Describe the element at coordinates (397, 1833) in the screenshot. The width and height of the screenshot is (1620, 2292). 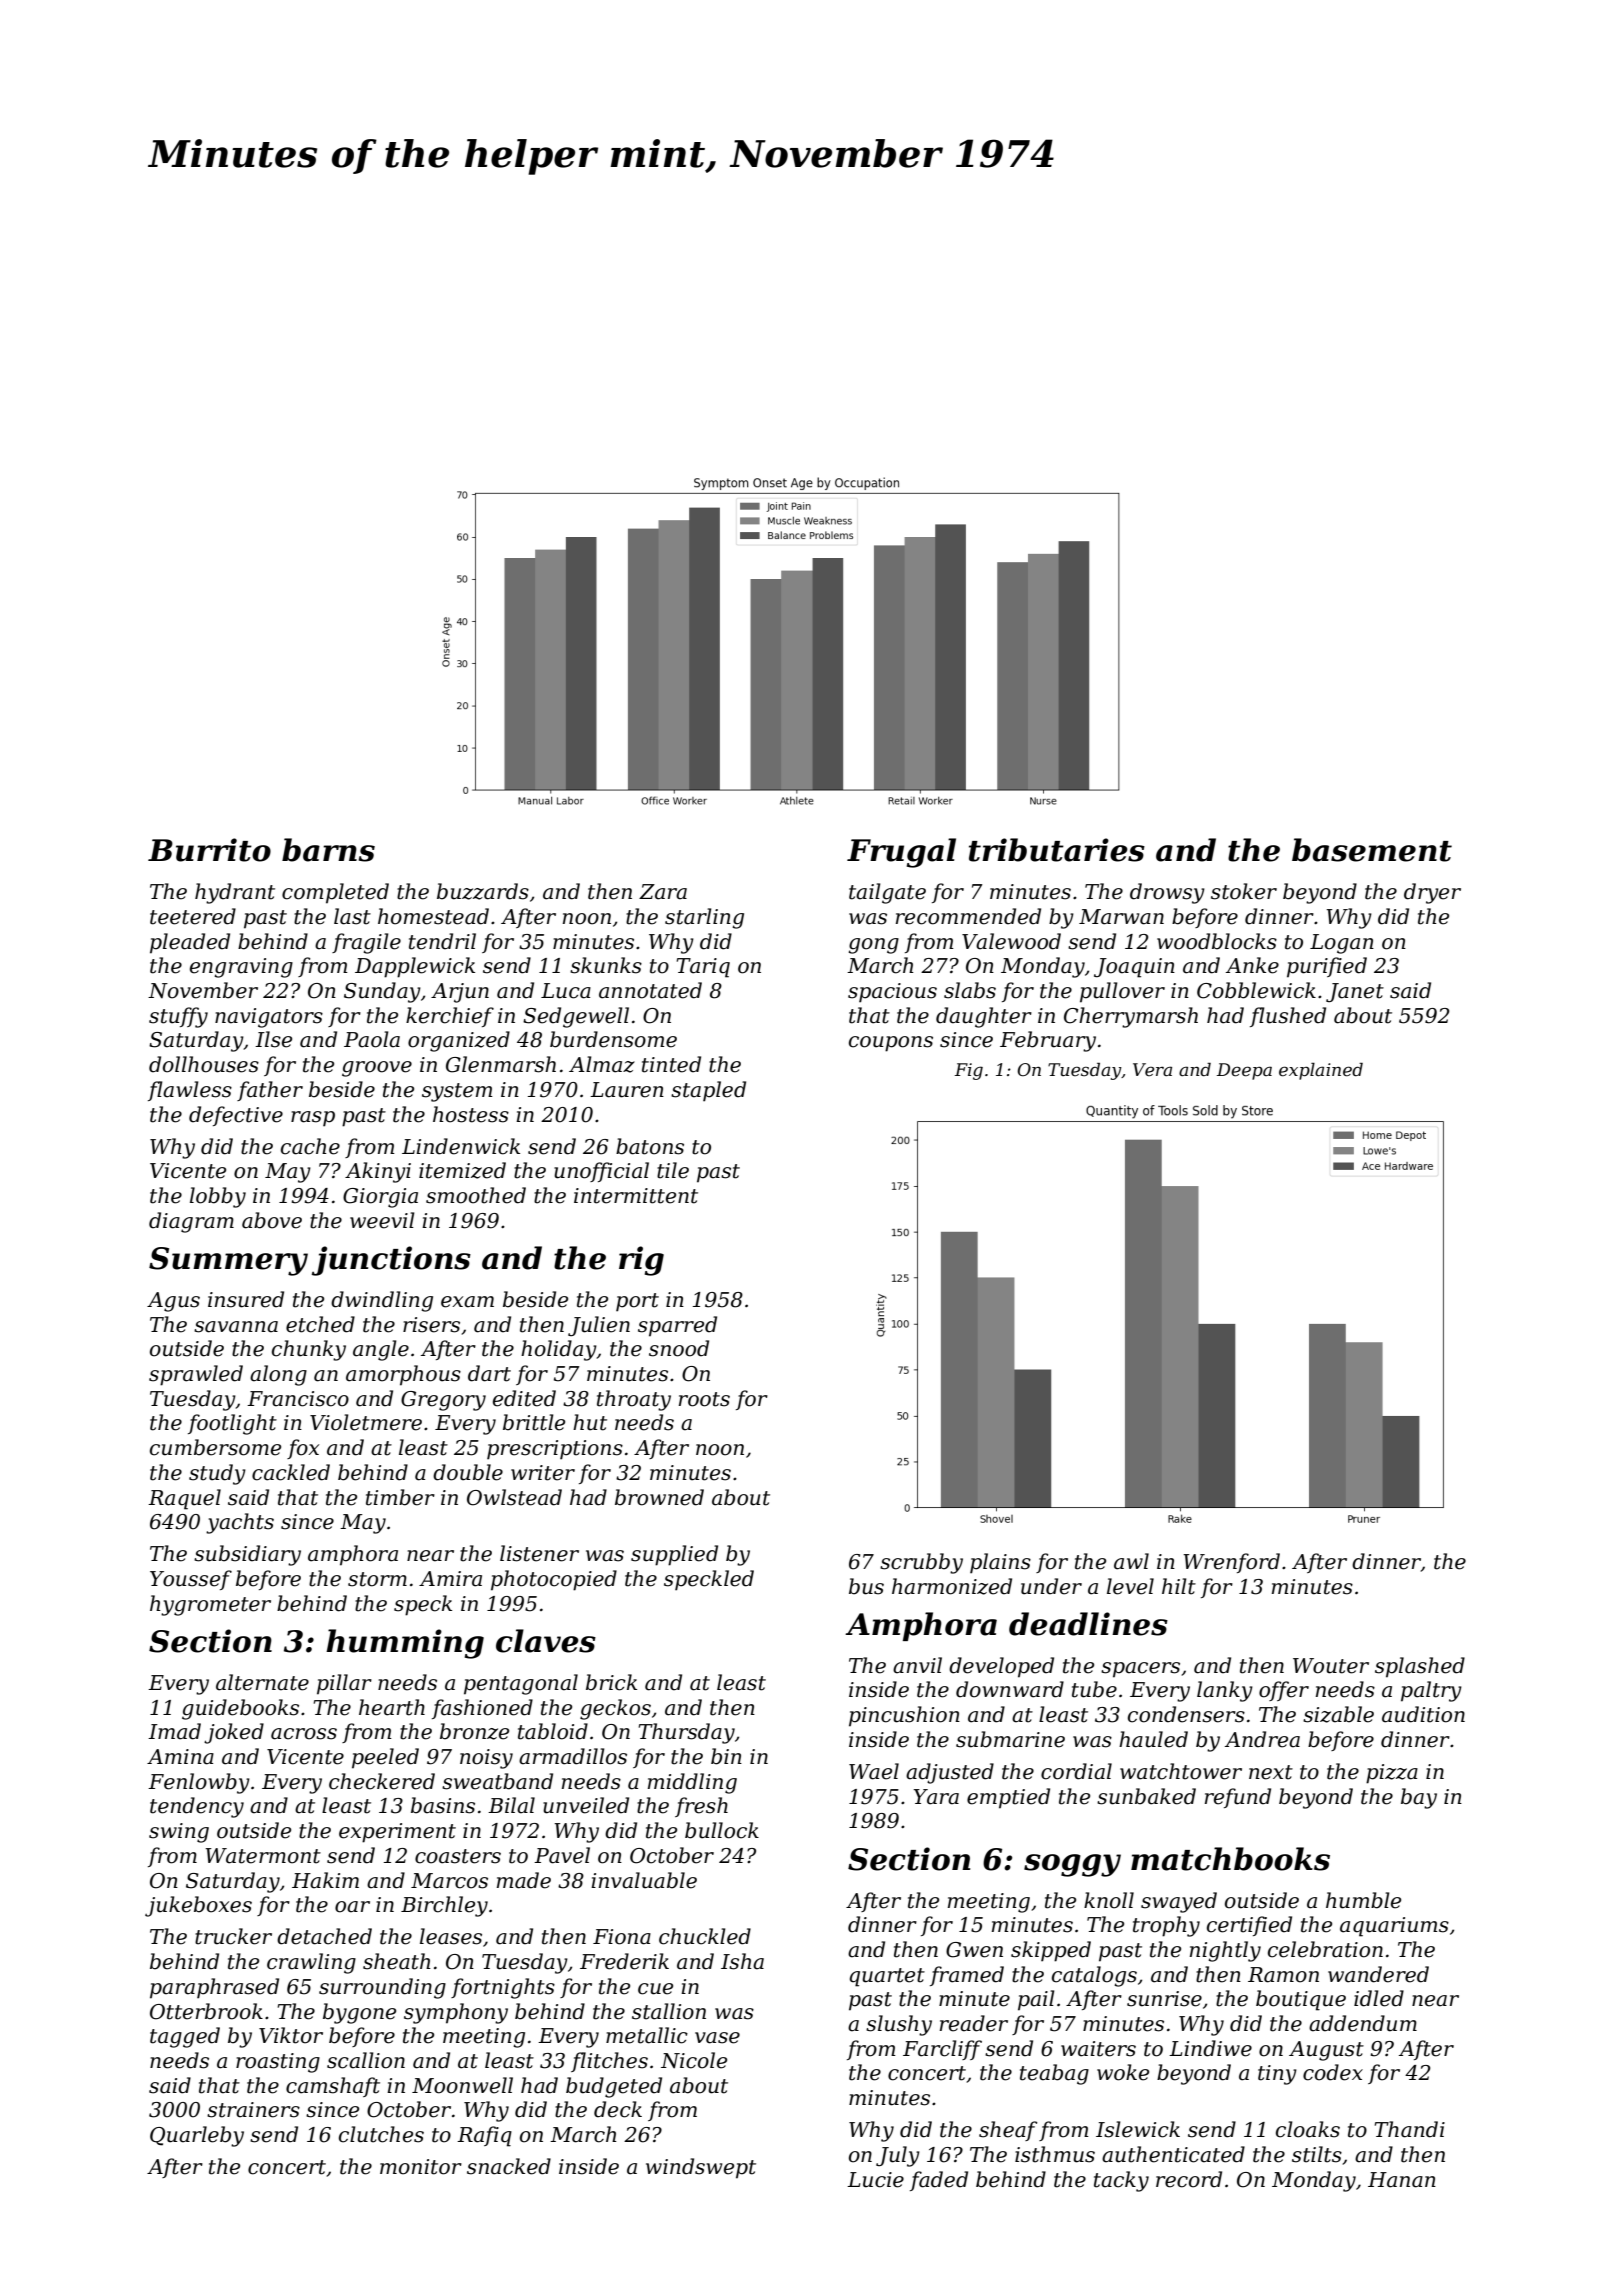
I see `experiment` at that location.
